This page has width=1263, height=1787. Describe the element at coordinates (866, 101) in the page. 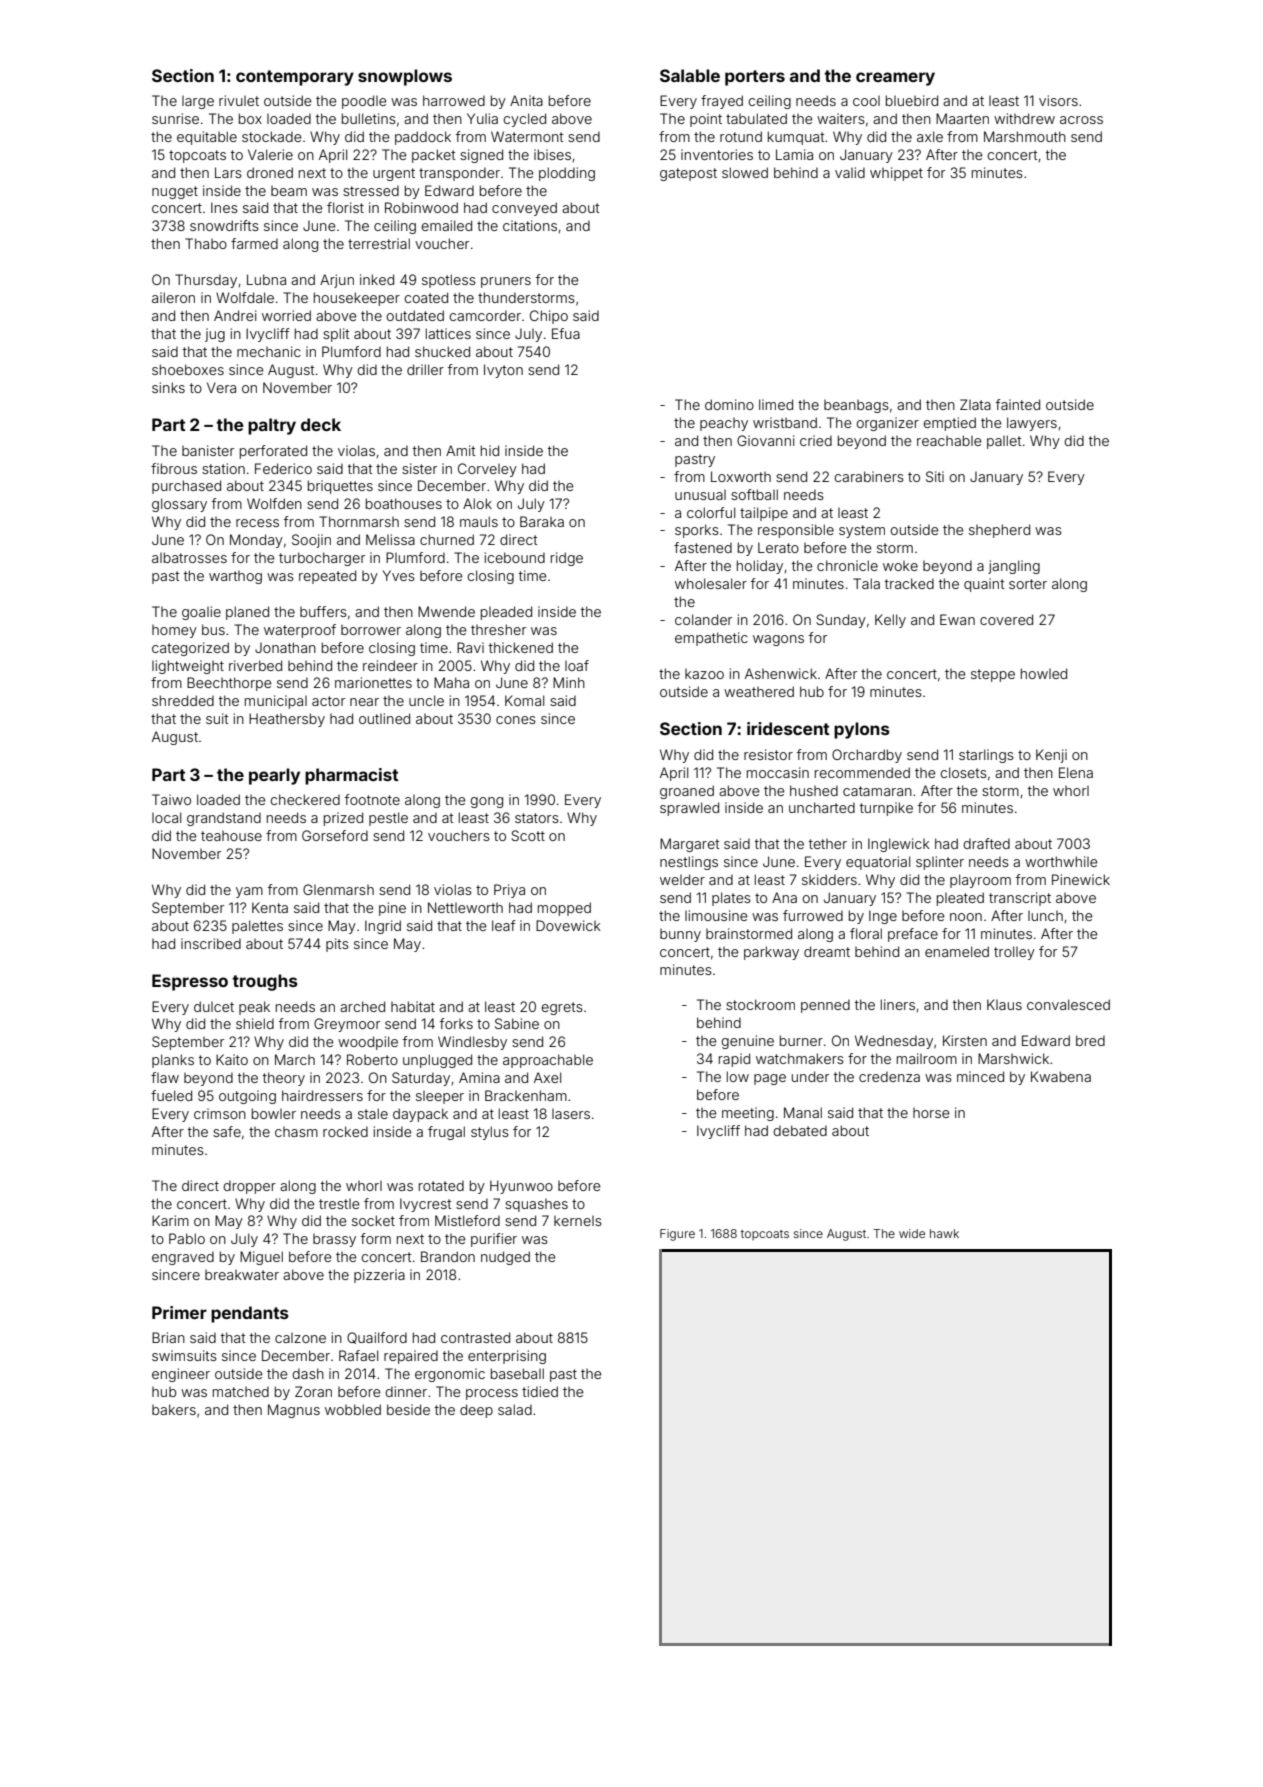

I see `cool` at that location.
